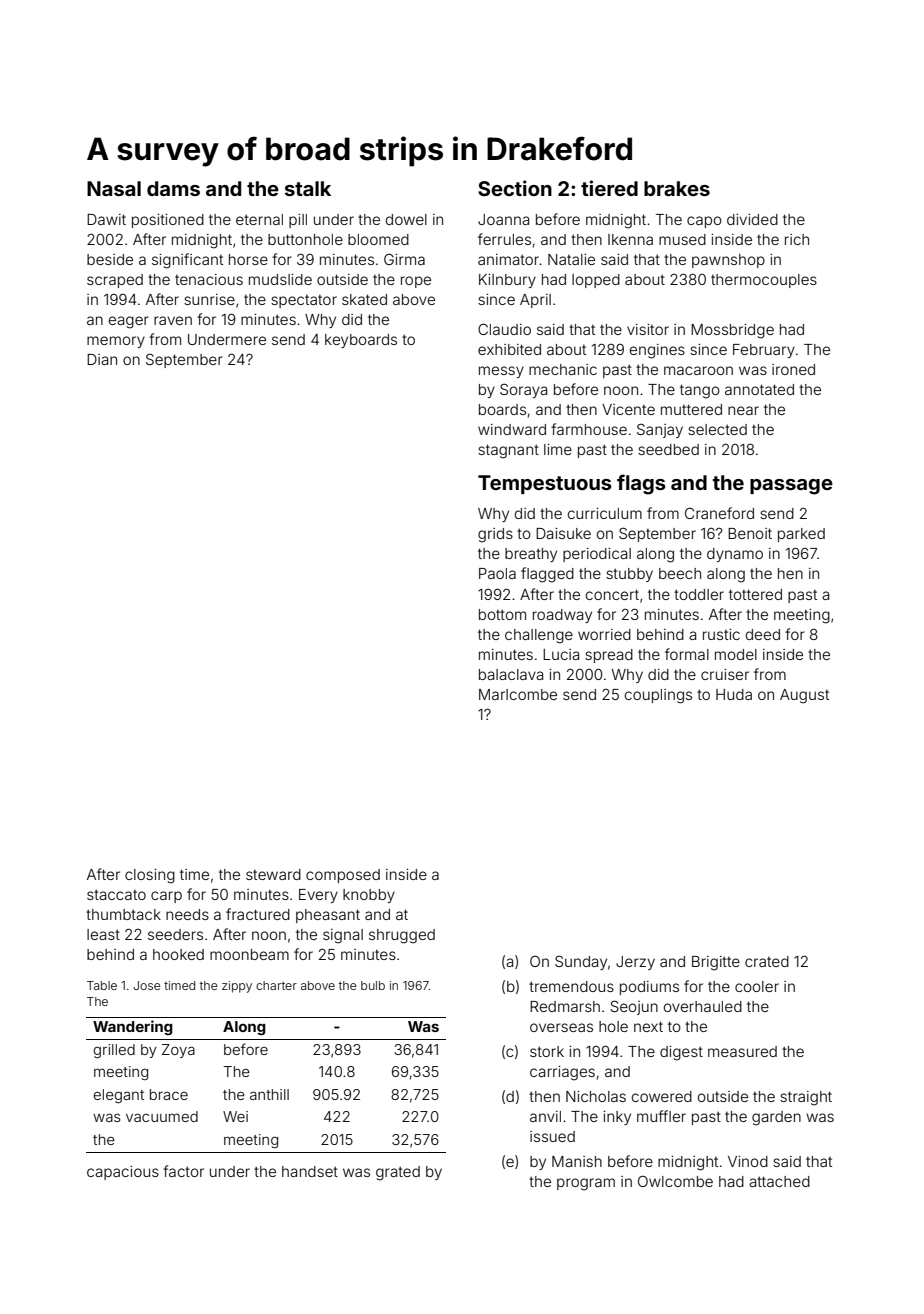  I want to click on brakes, so click(677, 188).
